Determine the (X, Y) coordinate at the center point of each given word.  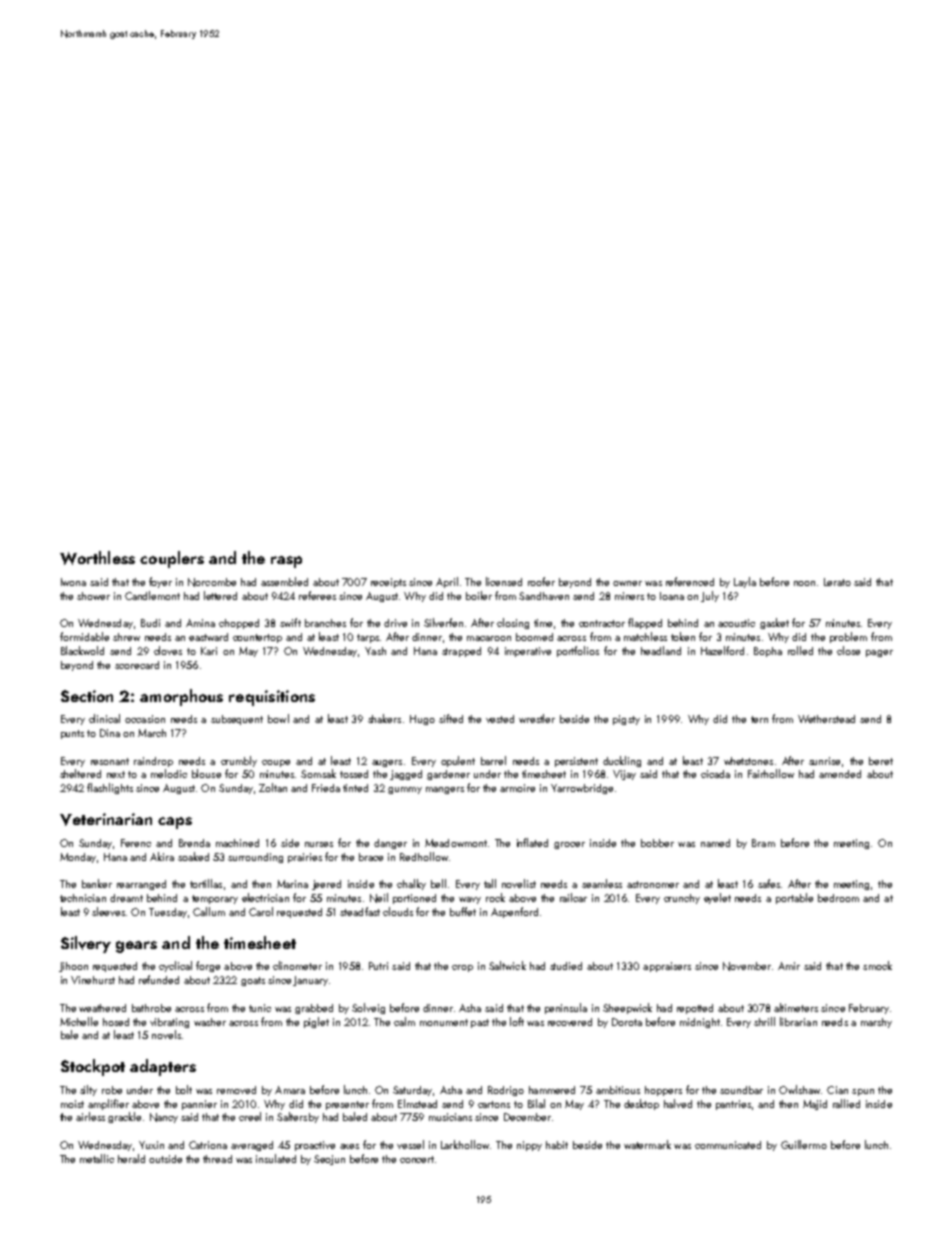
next (116, 774)
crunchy (682, 899)
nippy (529, 1146)
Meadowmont (456, 843)
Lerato (837, 582)
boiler (479, 595)
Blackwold (82, 650)
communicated (728, 1145)
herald (131, 1158)
